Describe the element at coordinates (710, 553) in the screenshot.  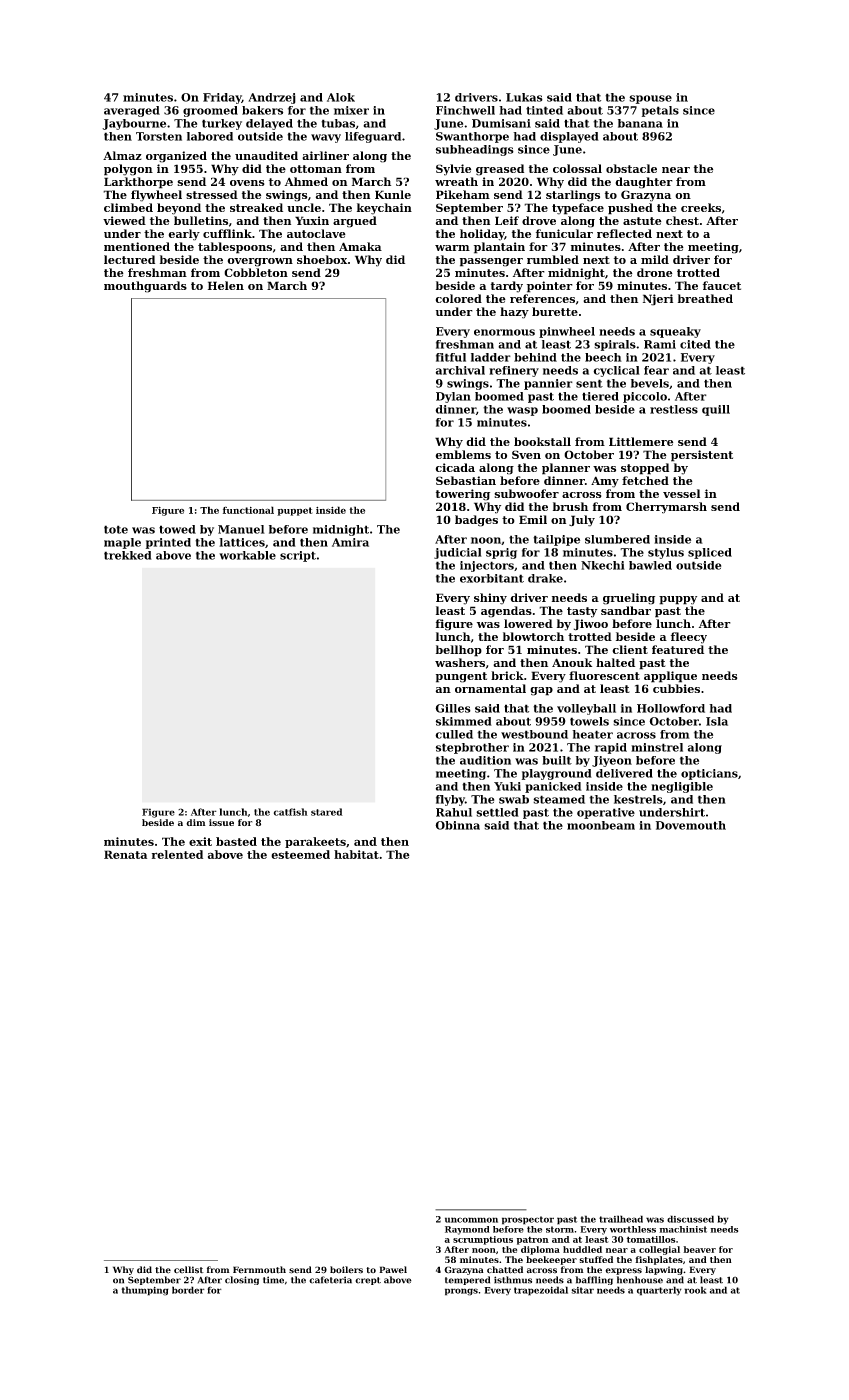
I see `spliced` at that location.
